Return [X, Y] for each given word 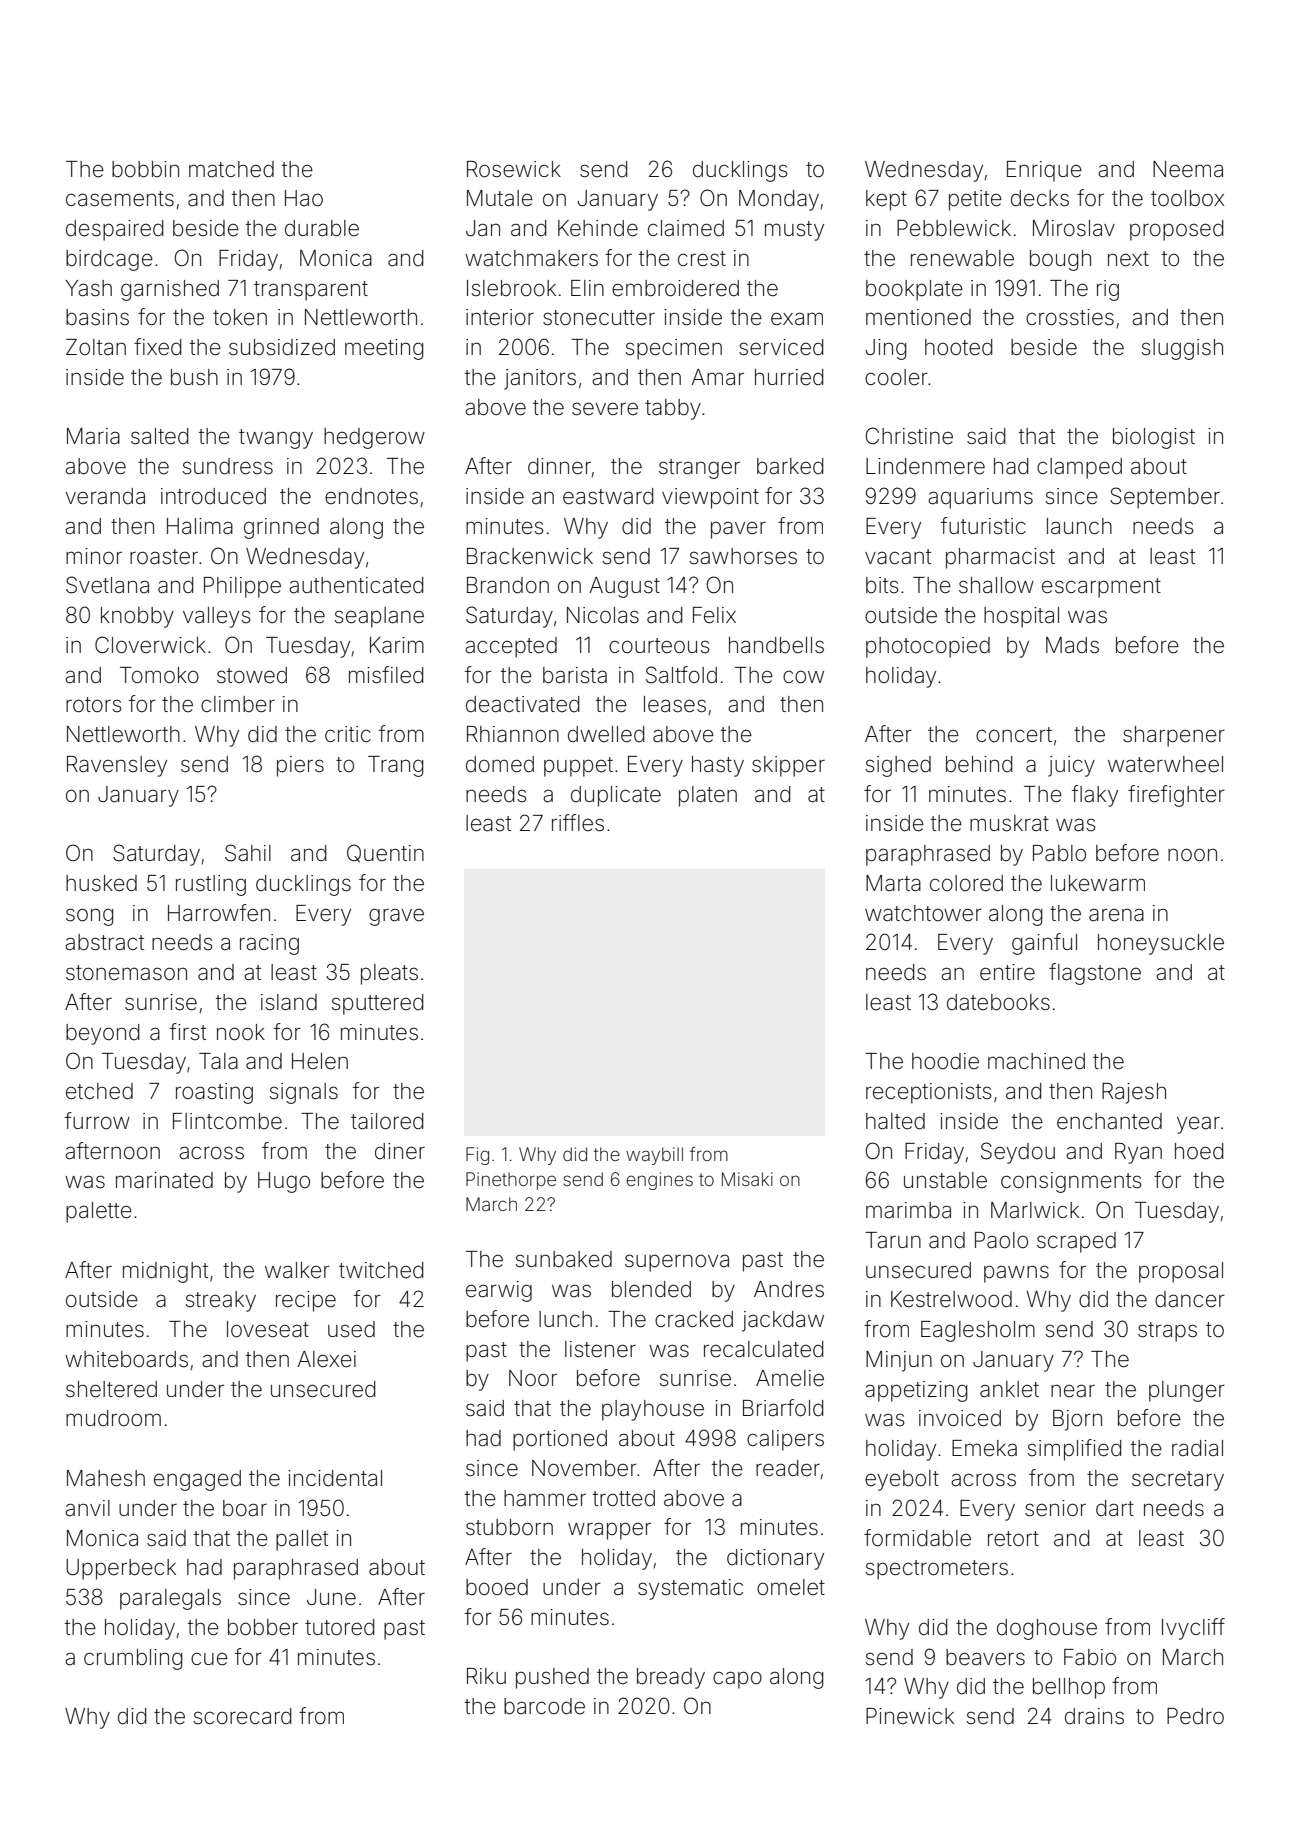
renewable [962, 258]
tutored [339, 1627]
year [1198, 1125]
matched [231, 169]
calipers [785, 1440]
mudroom [113, 1418]
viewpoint [710, 498]
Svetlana [107, 585]
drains [1094, 1716]
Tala [218, 1061]
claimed [686, 228]
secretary [1178, 1481]
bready [671, 1678]
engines [659, 1181]
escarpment [1101, 588]
